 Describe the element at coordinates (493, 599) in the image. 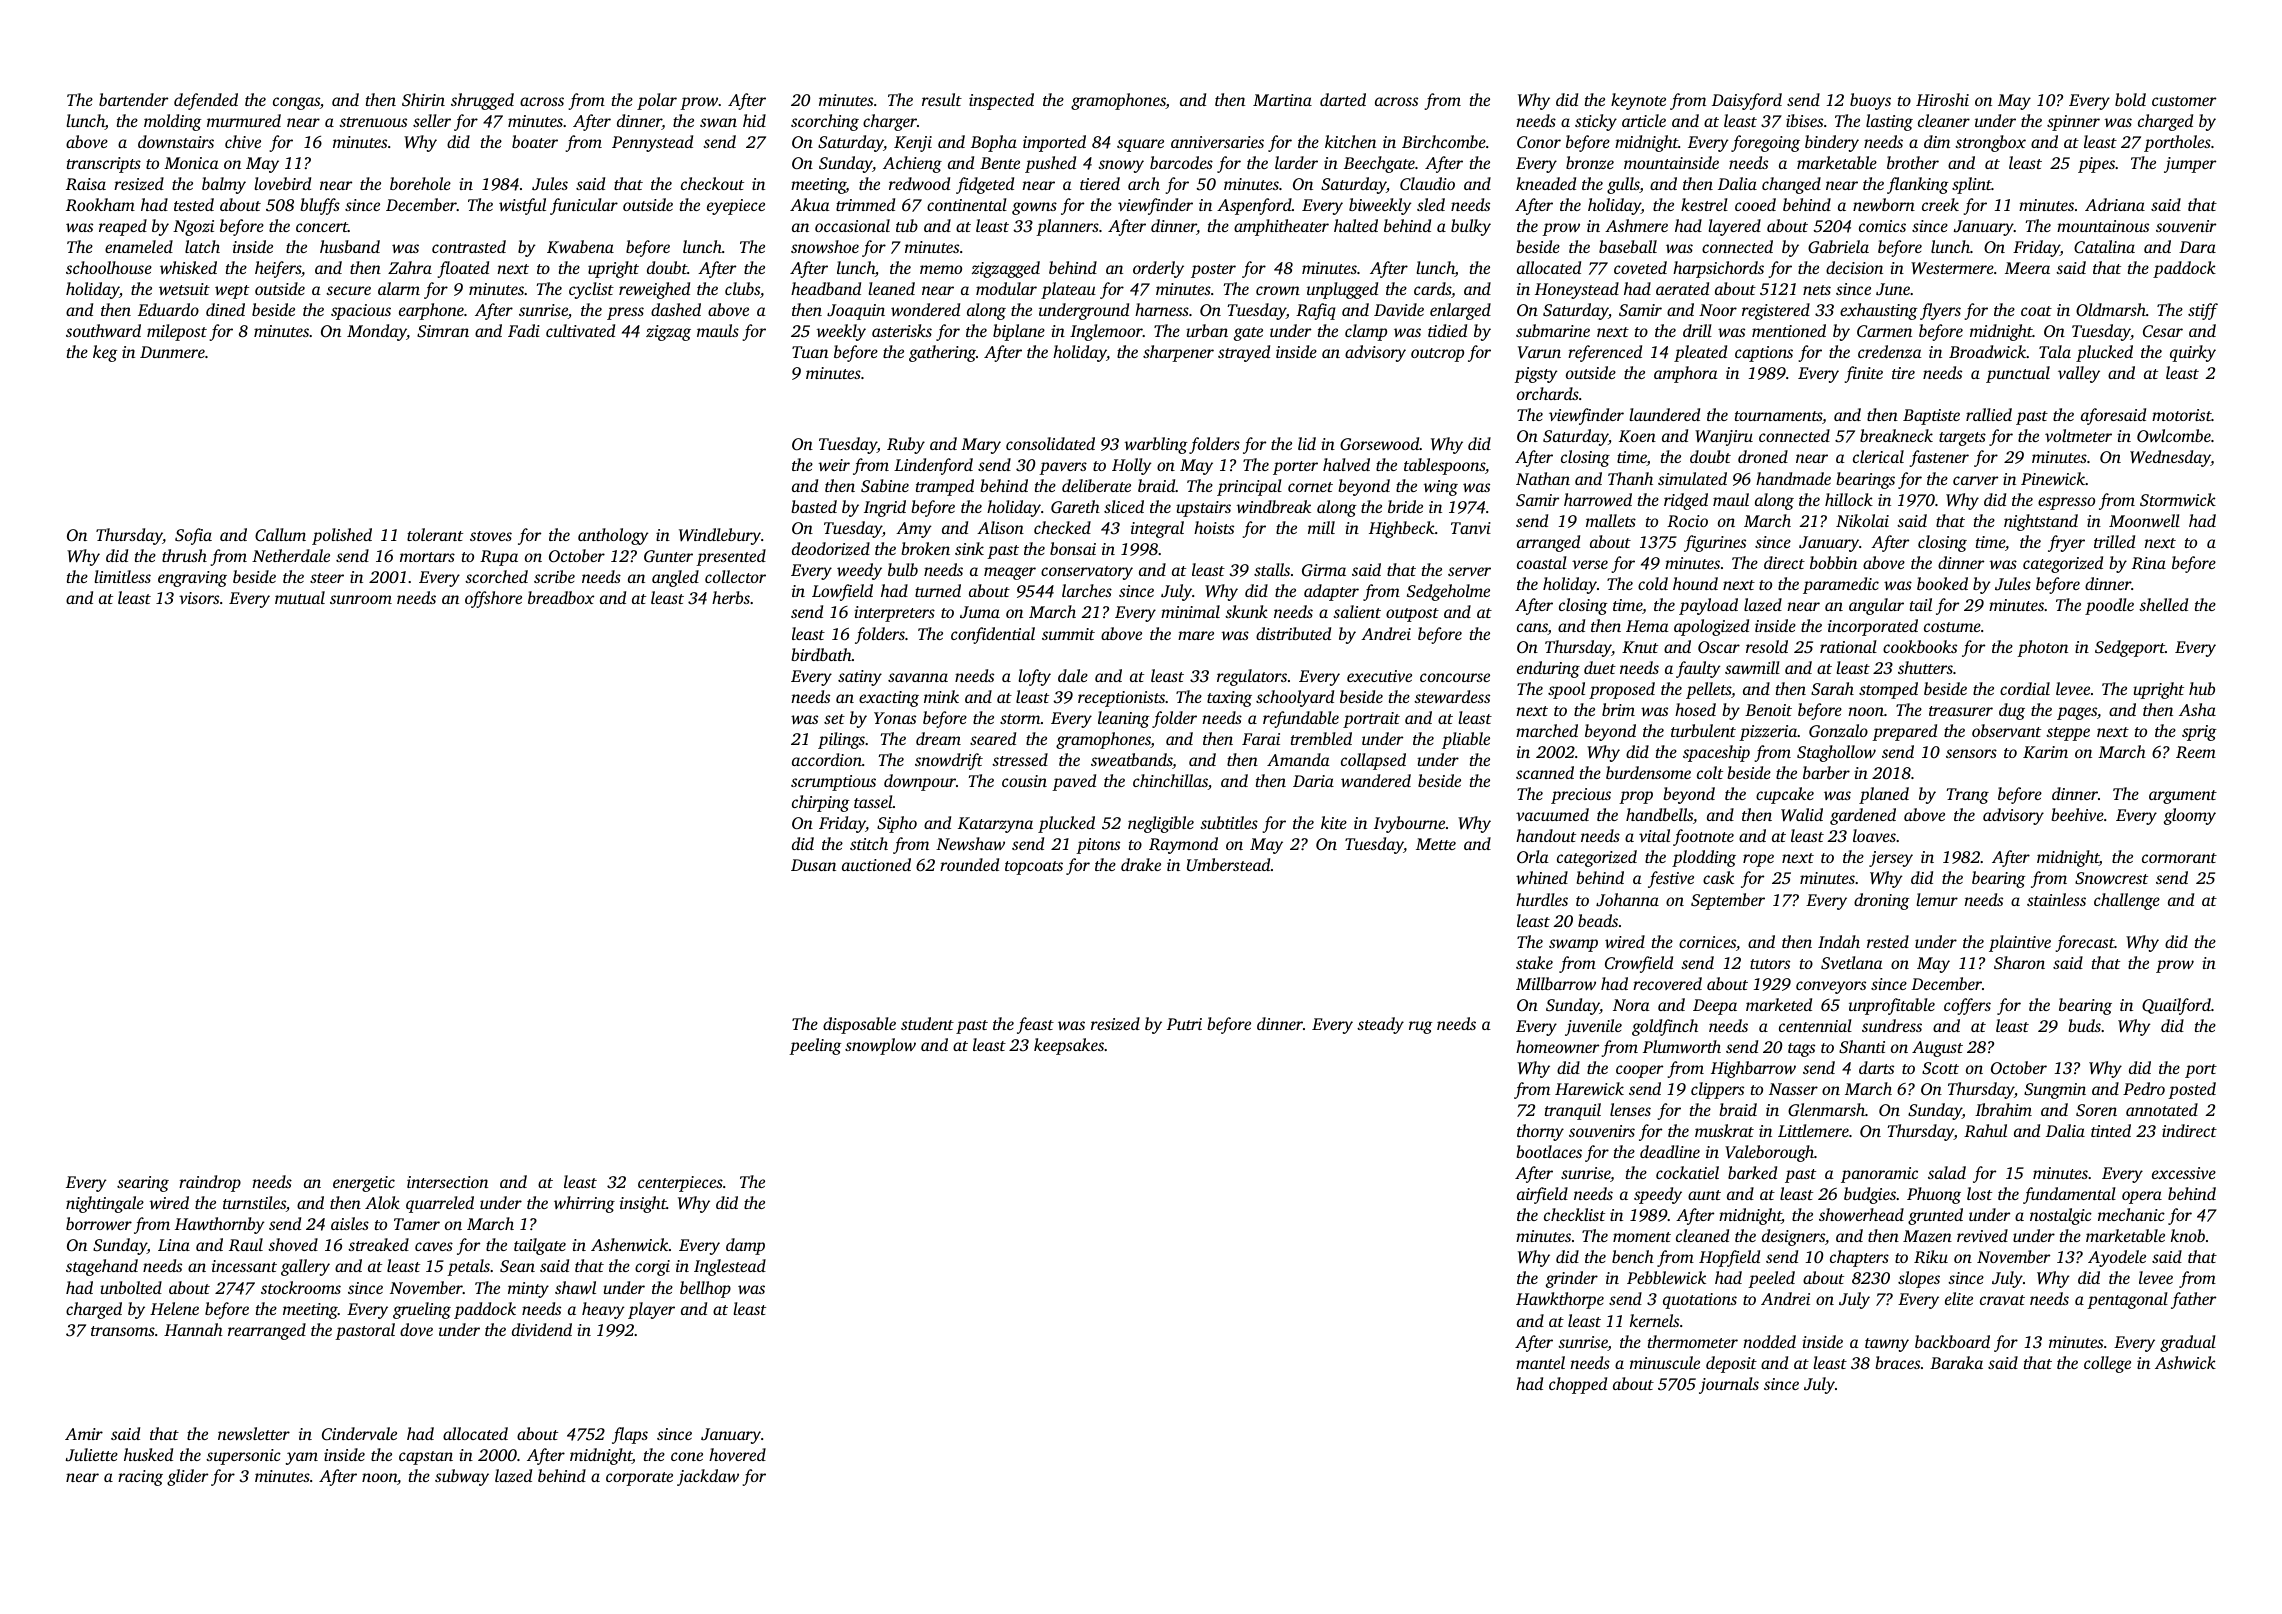

I see `offshore` at that location.
